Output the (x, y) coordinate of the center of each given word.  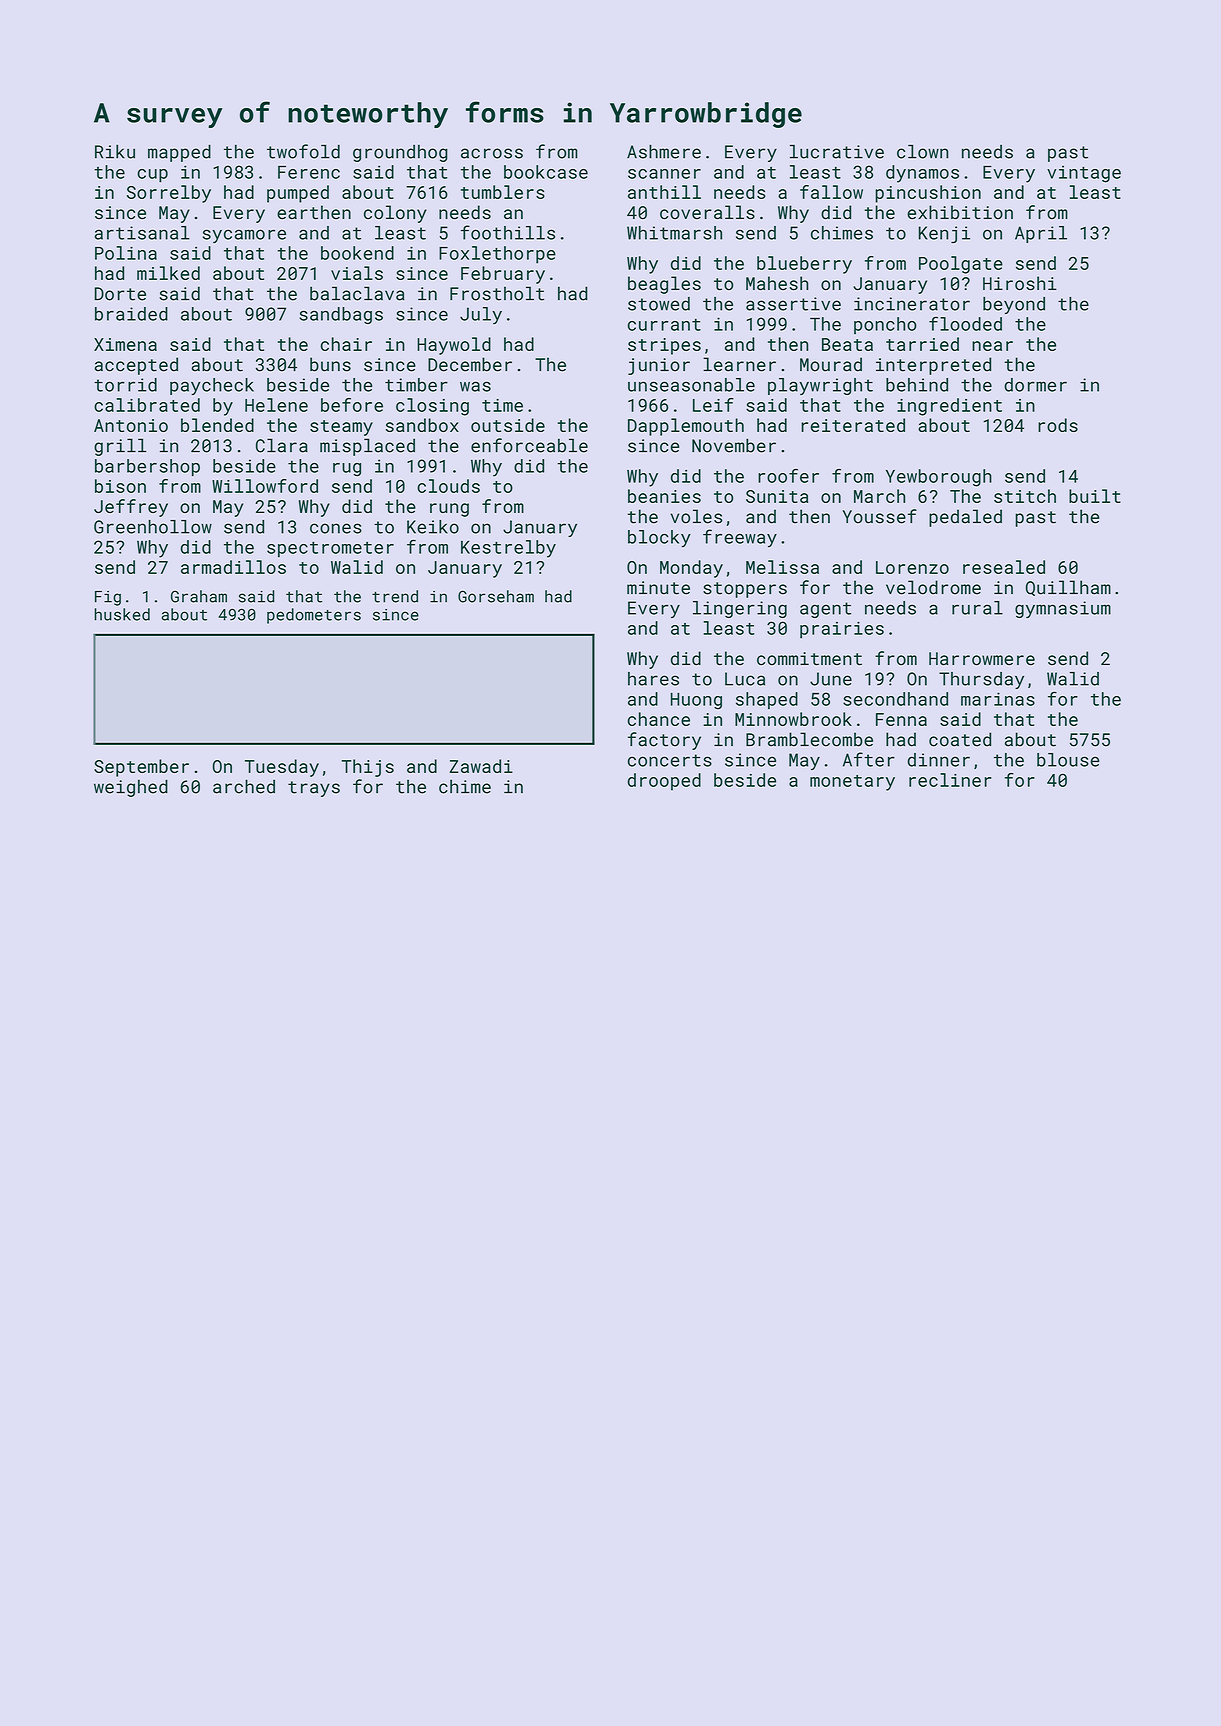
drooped (664, 782)
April (1041, 234)
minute (658, 588)
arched (244, 786)
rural (977, 608)
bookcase (546, 172)
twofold (303, 151)
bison (120, 486)
